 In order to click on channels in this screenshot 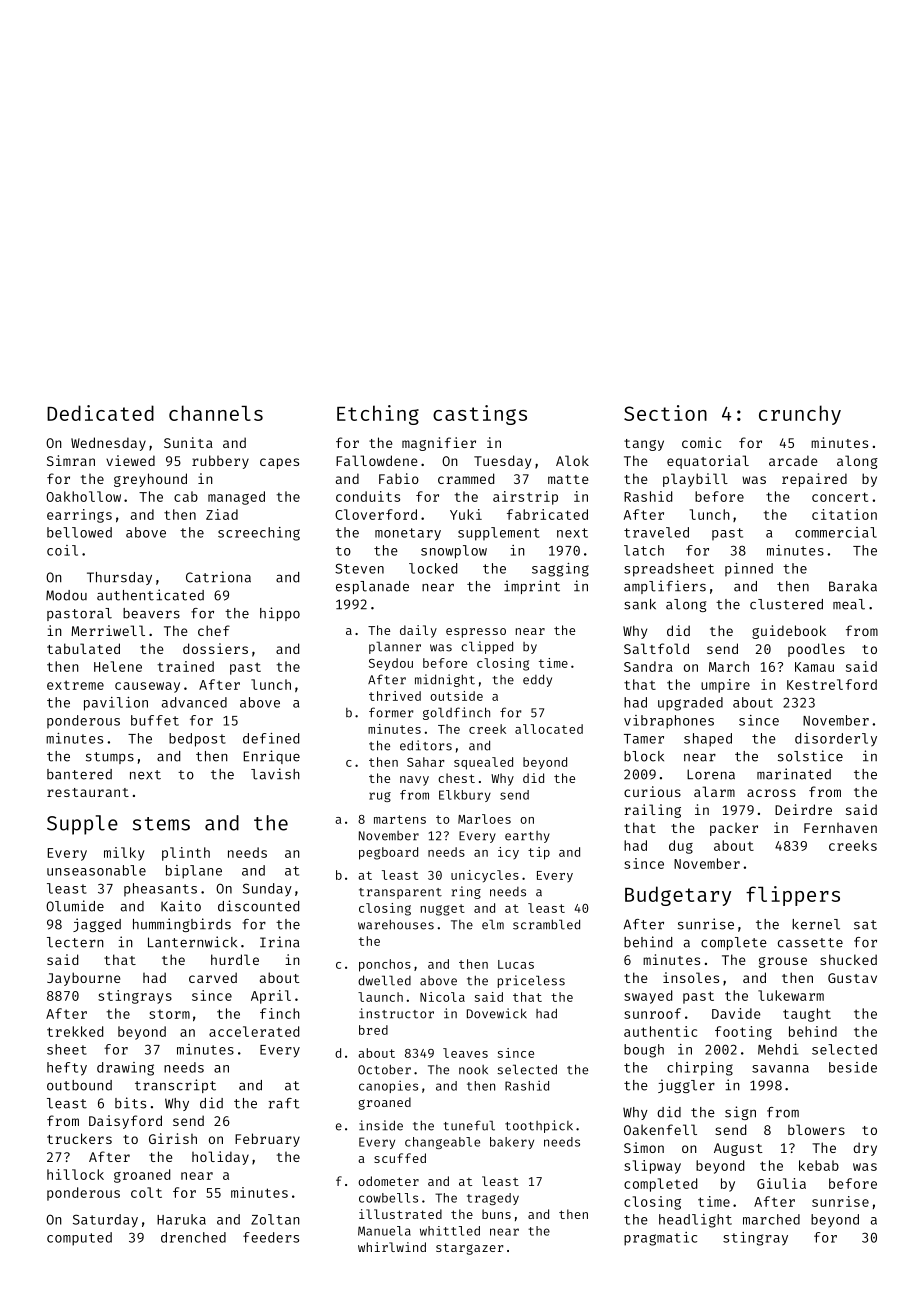, I will do `click(216, 413)`.
